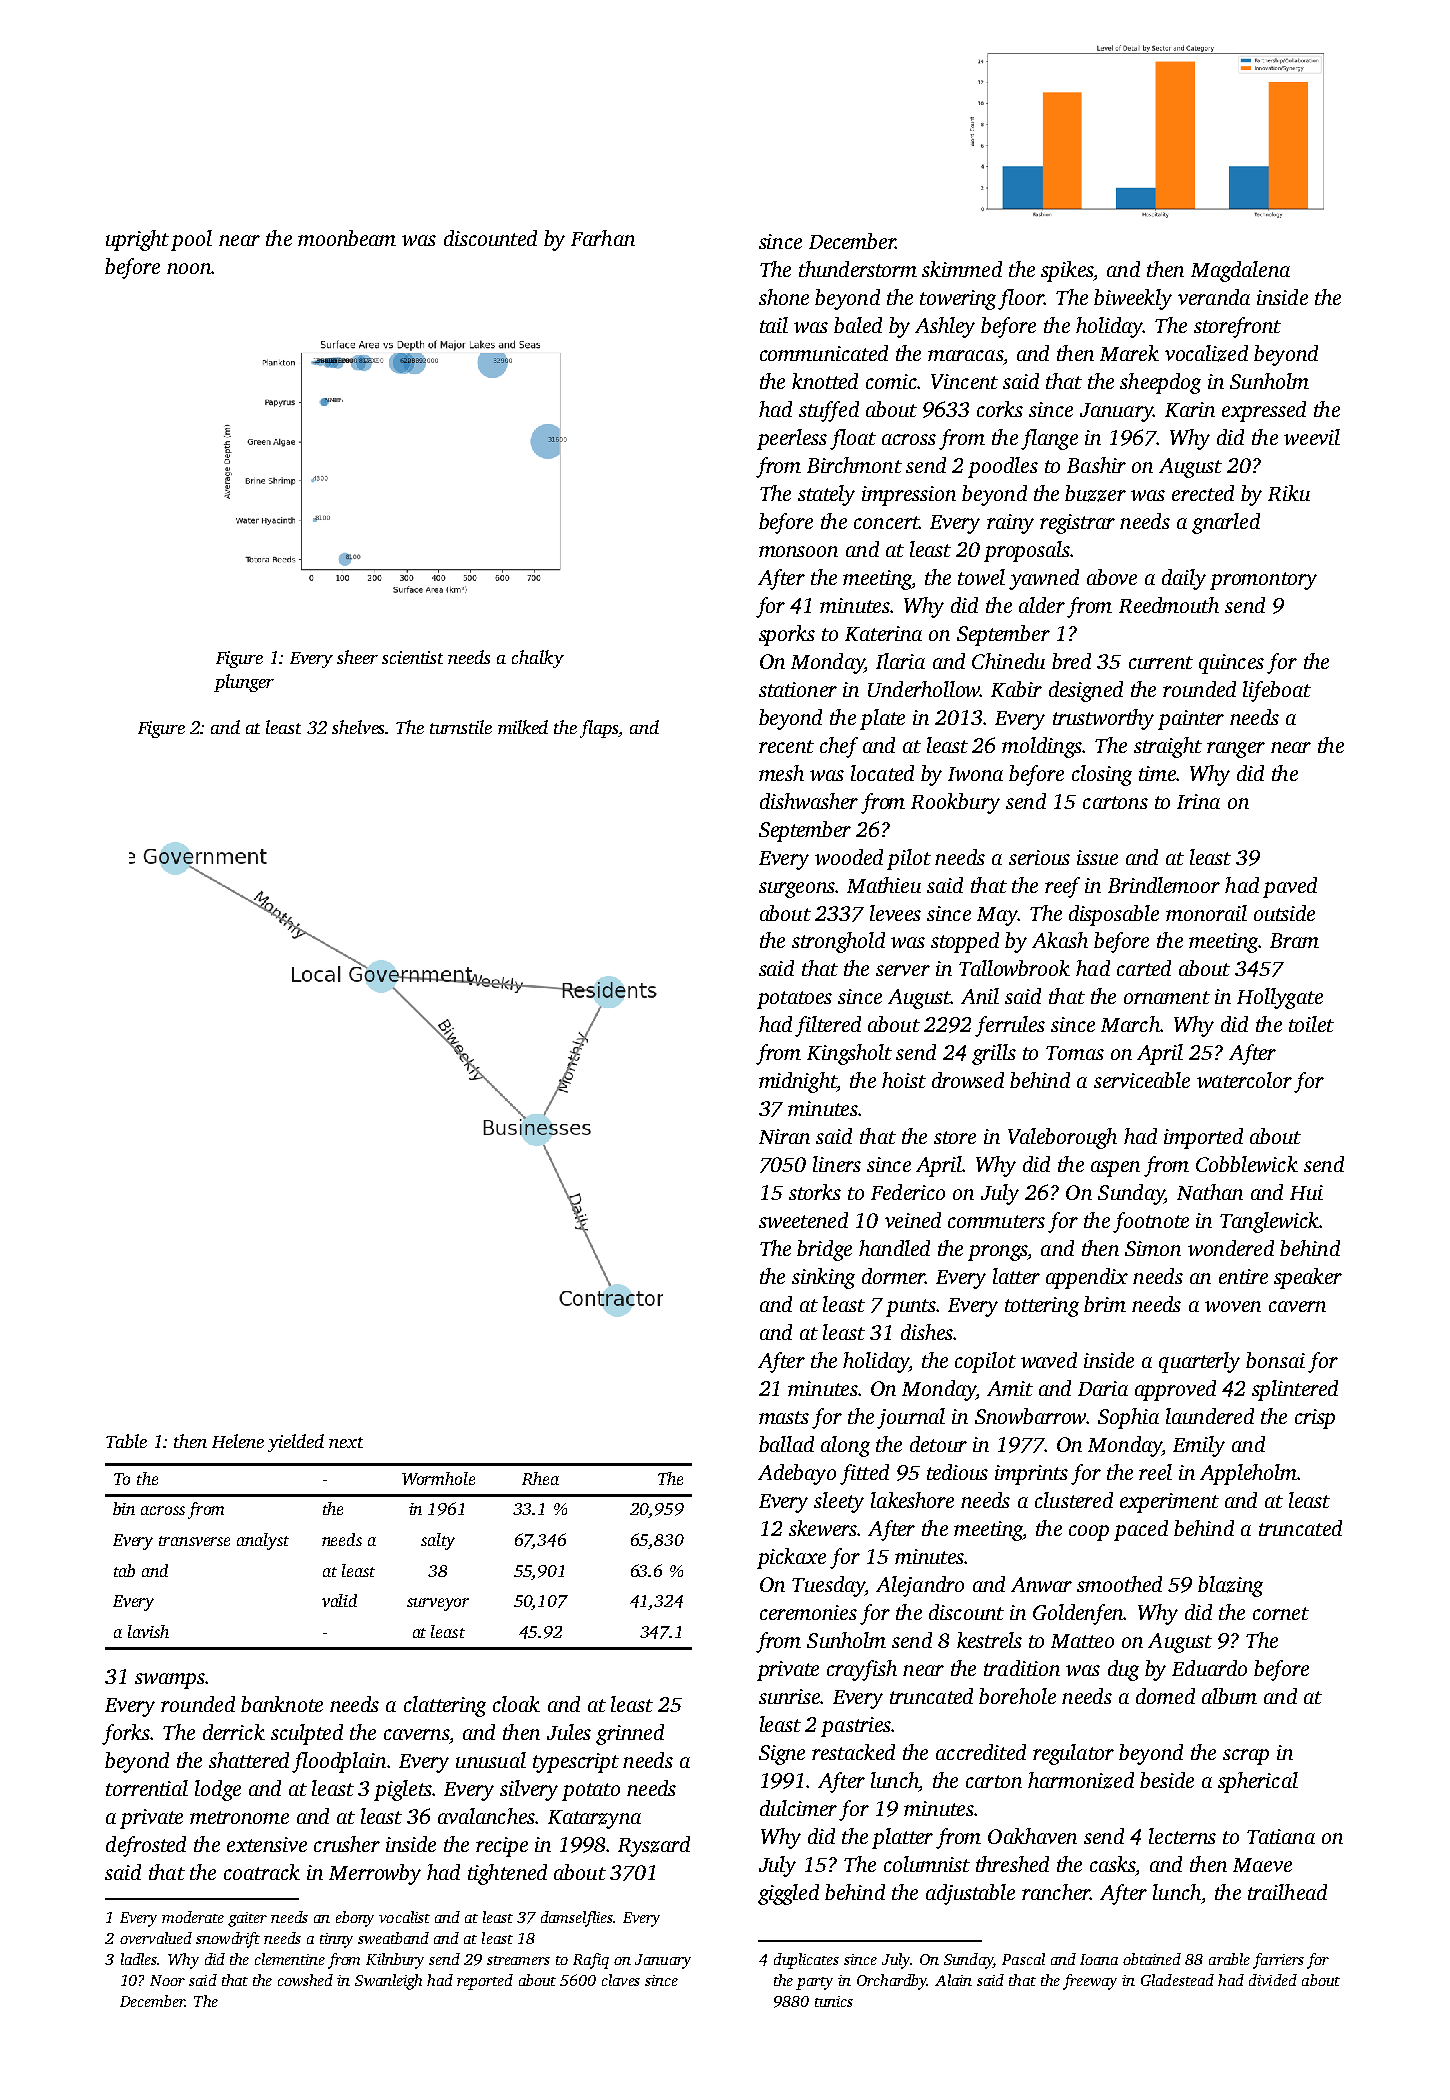 The image size is (1450, 2100). What do you see at coordinates (148, 1631) in the image?
I see `lavish` at bounding box center [148, 1631].
